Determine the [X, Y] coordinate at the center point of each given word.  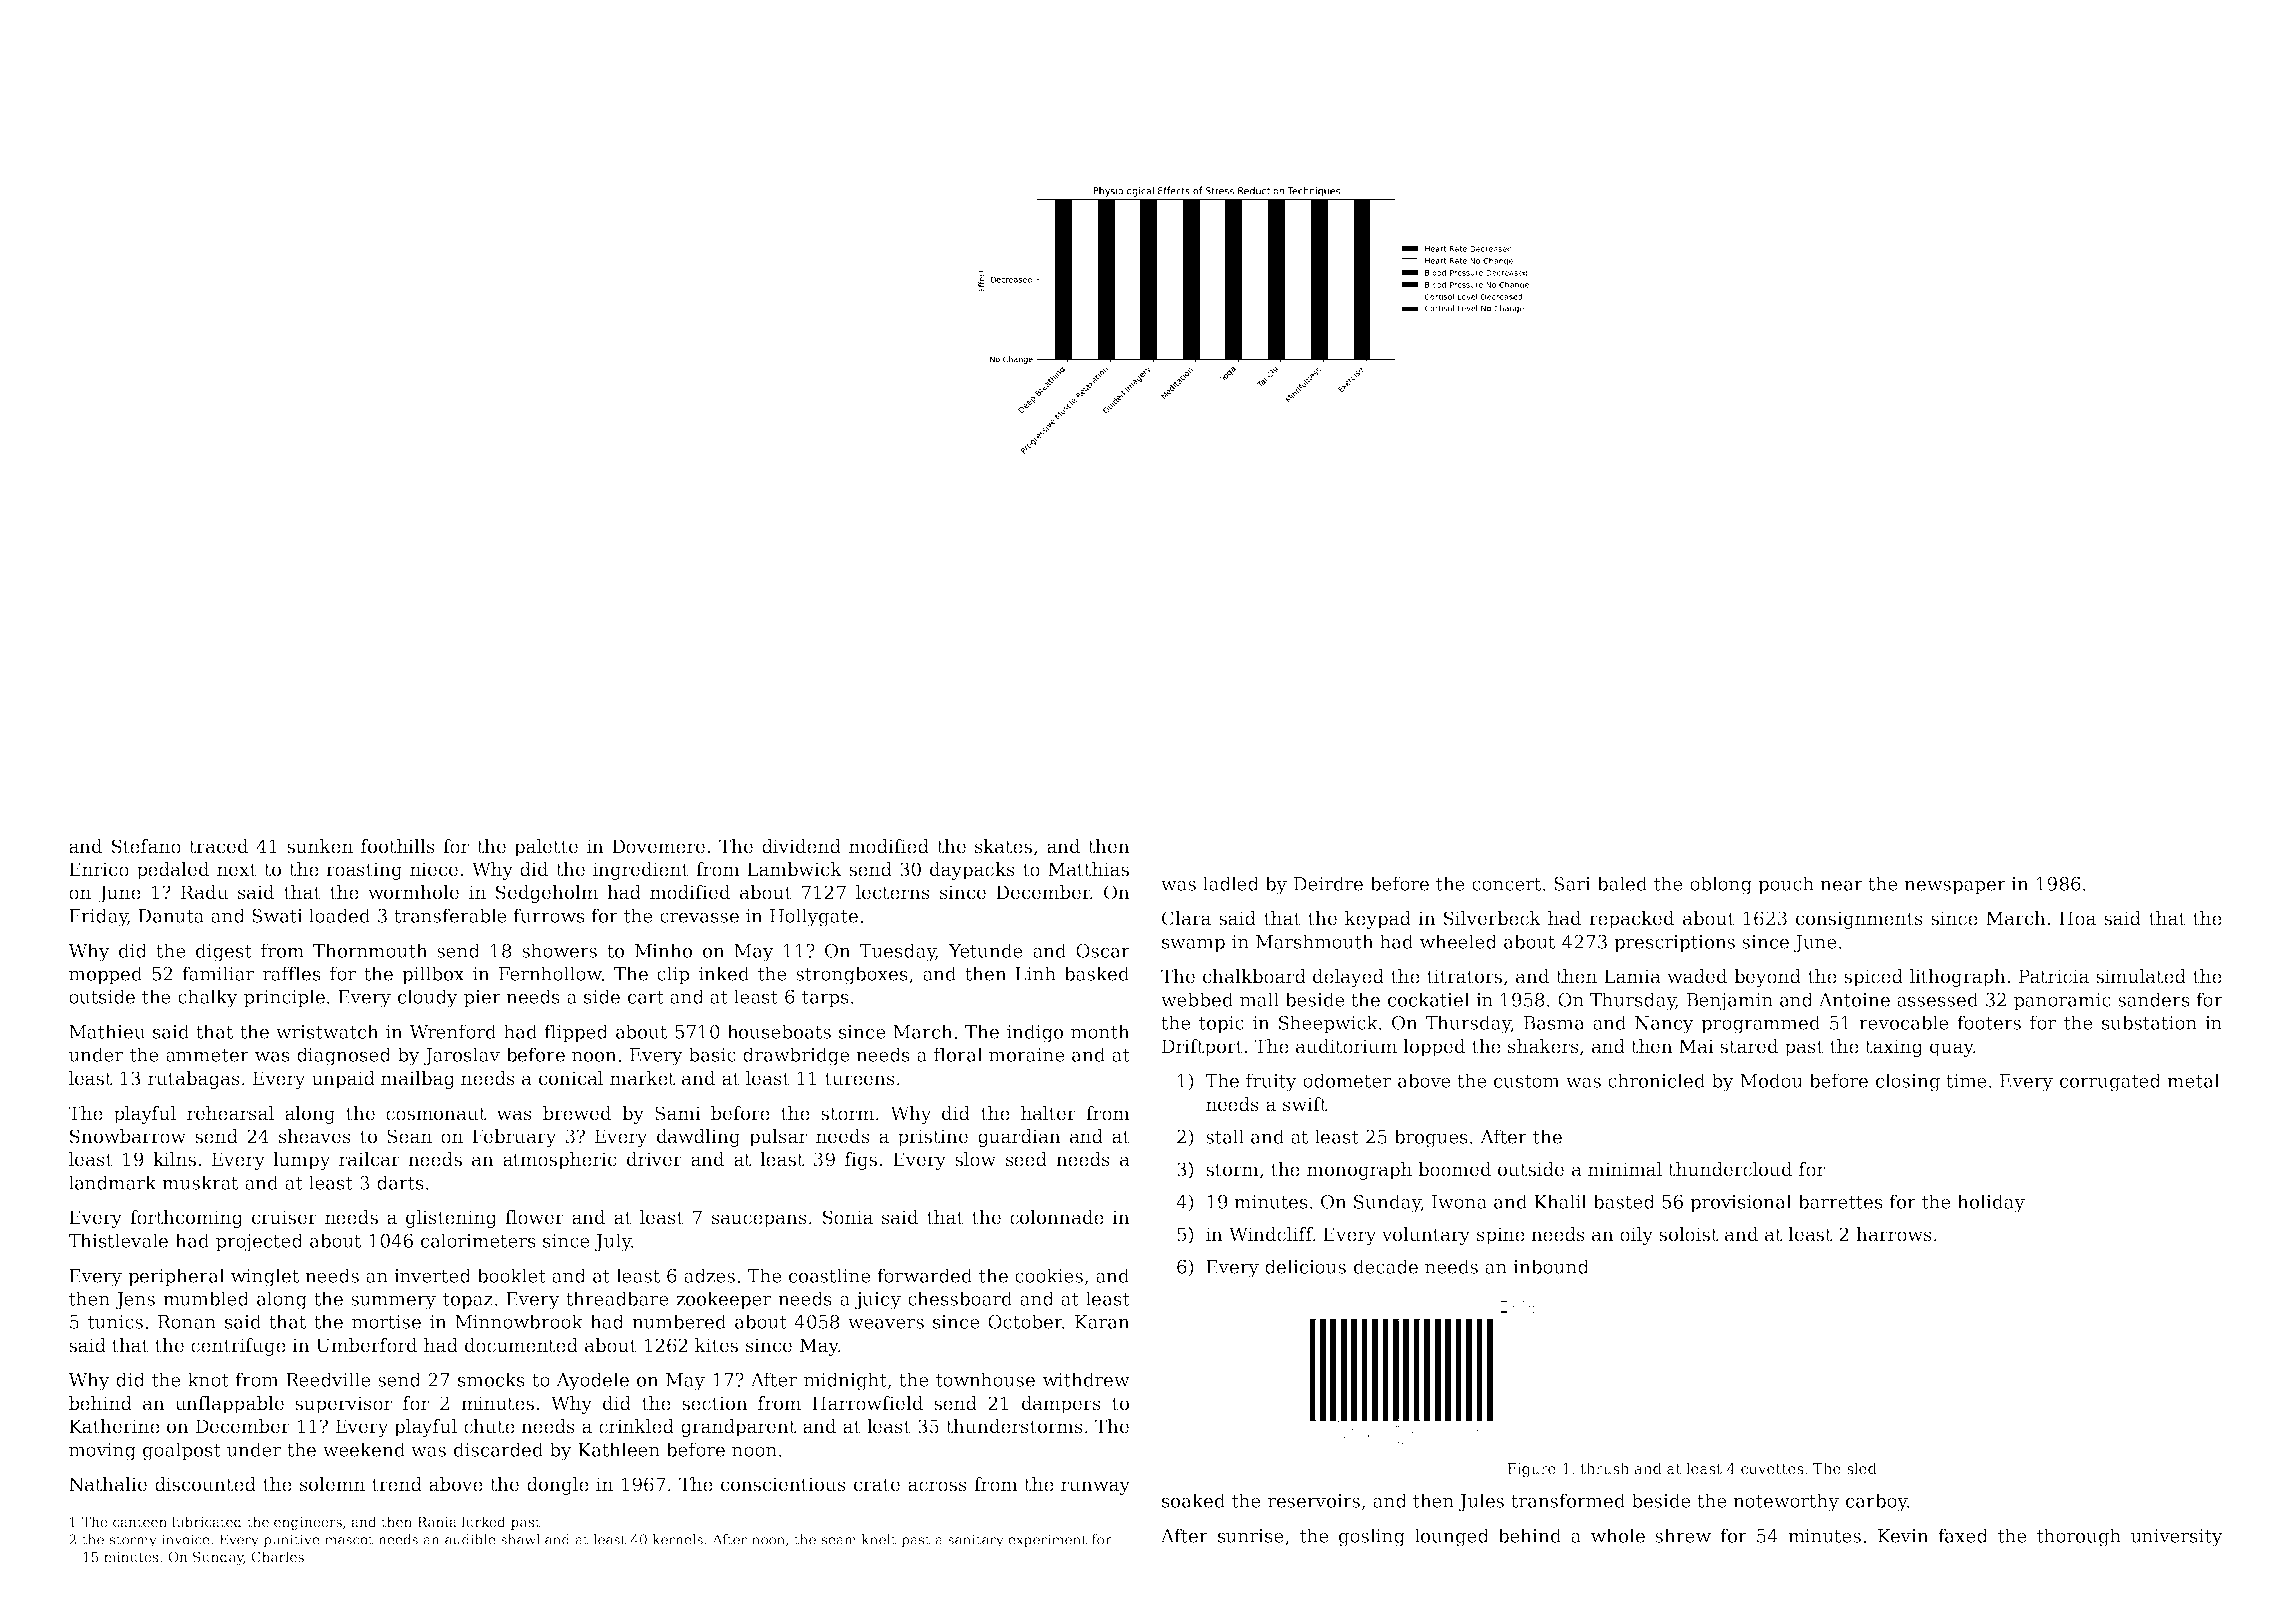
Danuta [171, 916]
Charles [278, 1556]
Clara [1186, 918]
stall [1225, 1136]
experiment [1047, 1541]
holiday [1991, 1203]
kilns [174, 1159]
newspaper [1955, 887]
